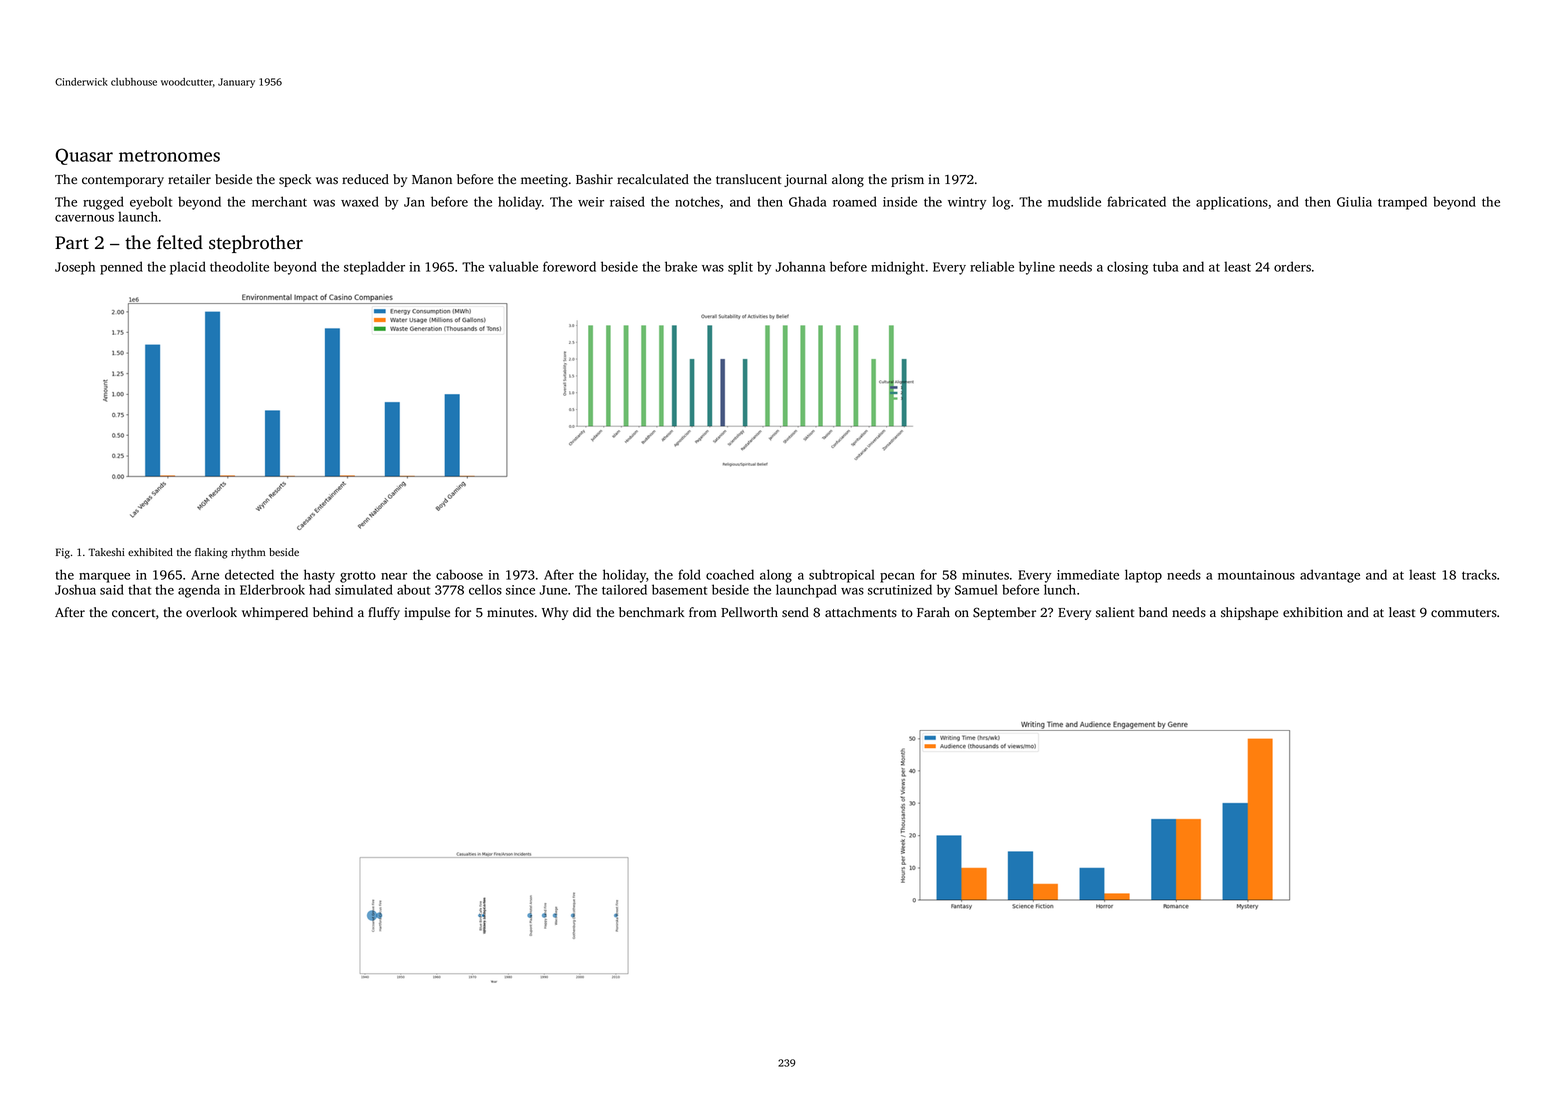  Describe the element at coordinates (1479, 574) in the document. I see `tracks` at that location.
